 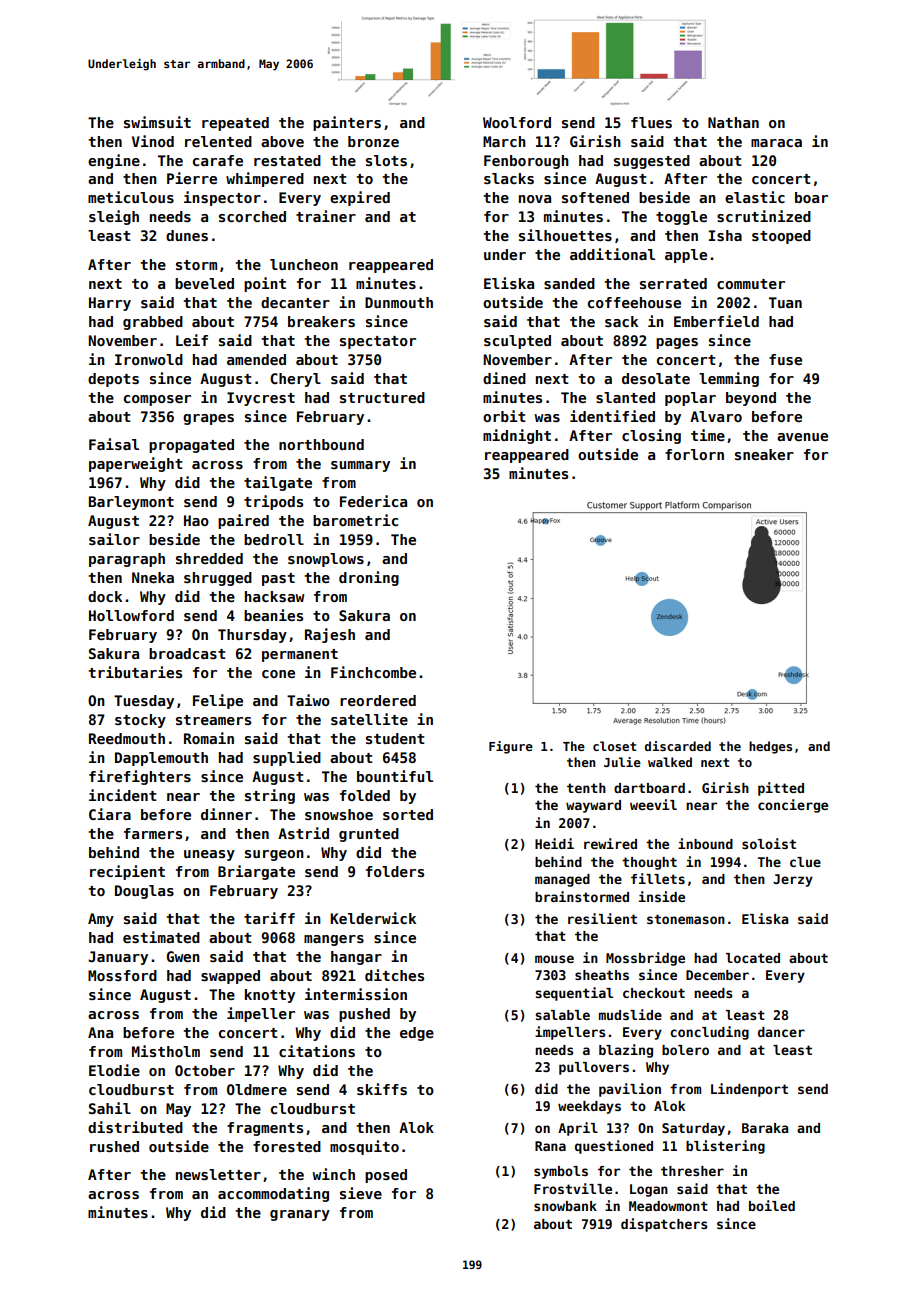 What do you see at coordinates (772, 1205) in the screenshot?
I see `boiled` at bounding box center [772, 1205].
